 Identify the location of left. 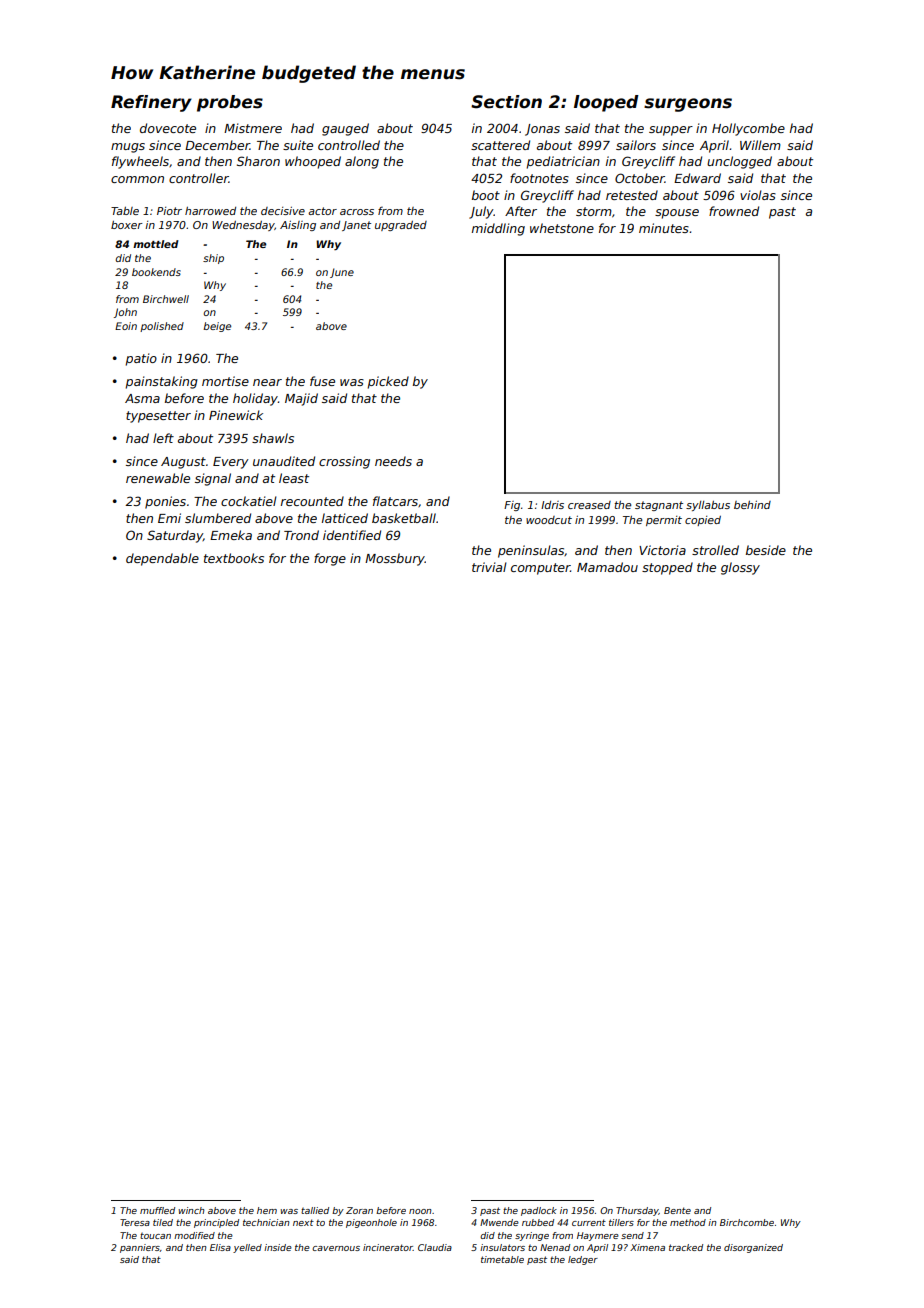
(163, 438).
